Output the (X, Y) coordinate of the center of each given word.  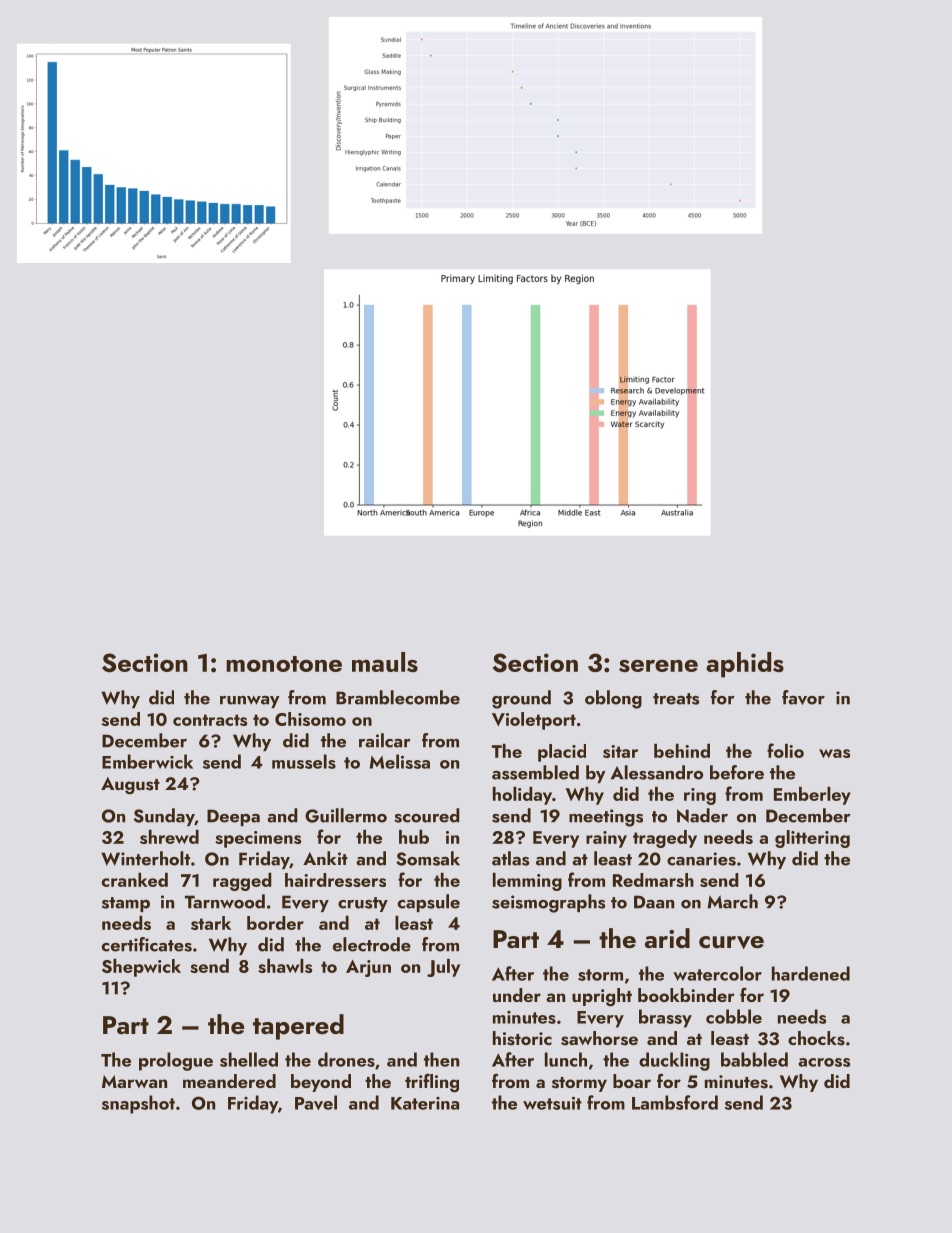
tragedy (665, 839)
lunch (566, 1059)
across (824, 1062)
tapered (298, 1027)
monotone (284, 664)
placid (562, 753)
